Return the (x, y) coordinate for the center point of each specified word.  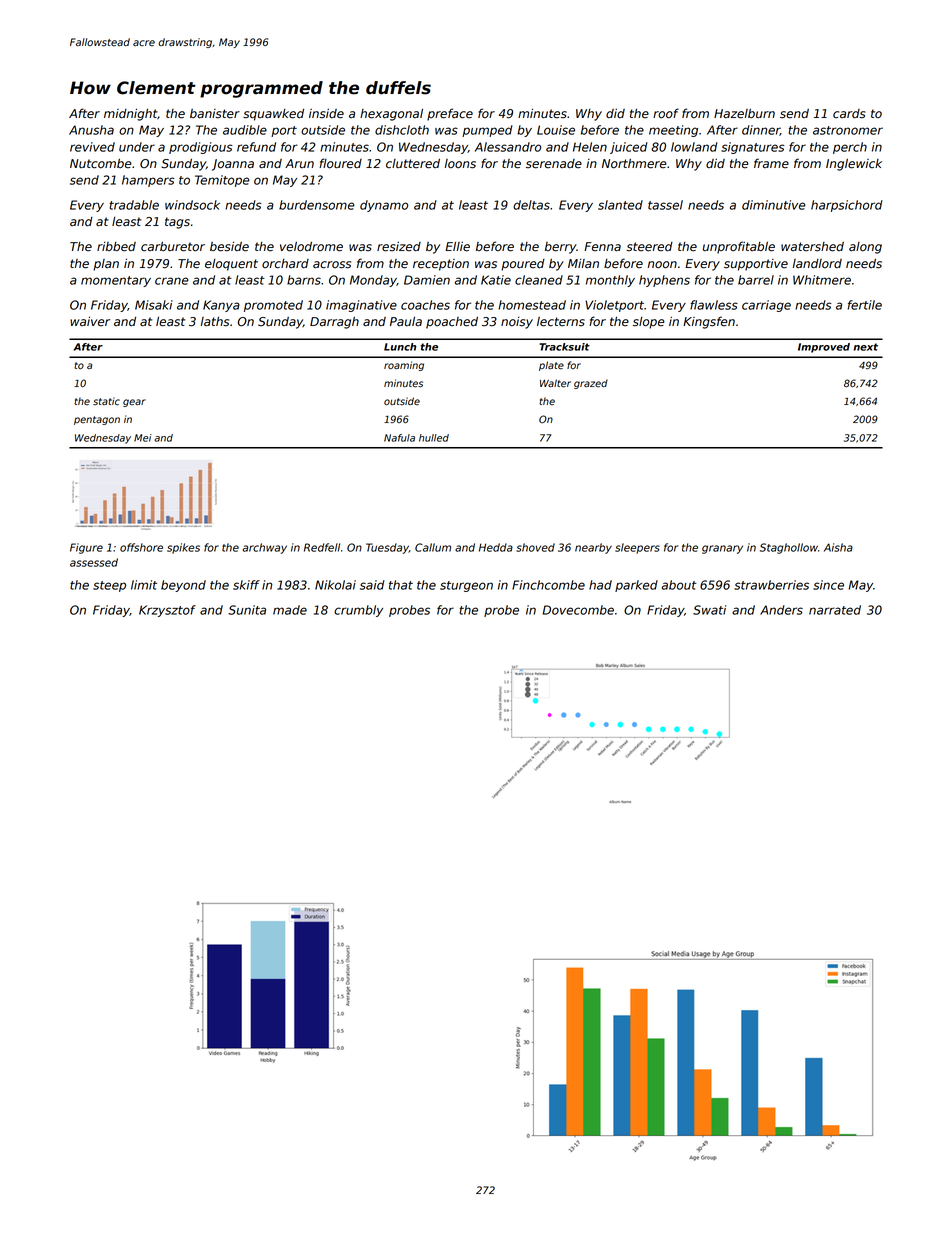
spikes (183, 548)
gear (134, 403)
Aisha (838, 547)
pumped (487, 131)
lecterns (561, 322)
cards (849, 114)
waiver (90, 322)
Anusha (91, 130)
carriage (766, 306)
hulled (434, 438)
